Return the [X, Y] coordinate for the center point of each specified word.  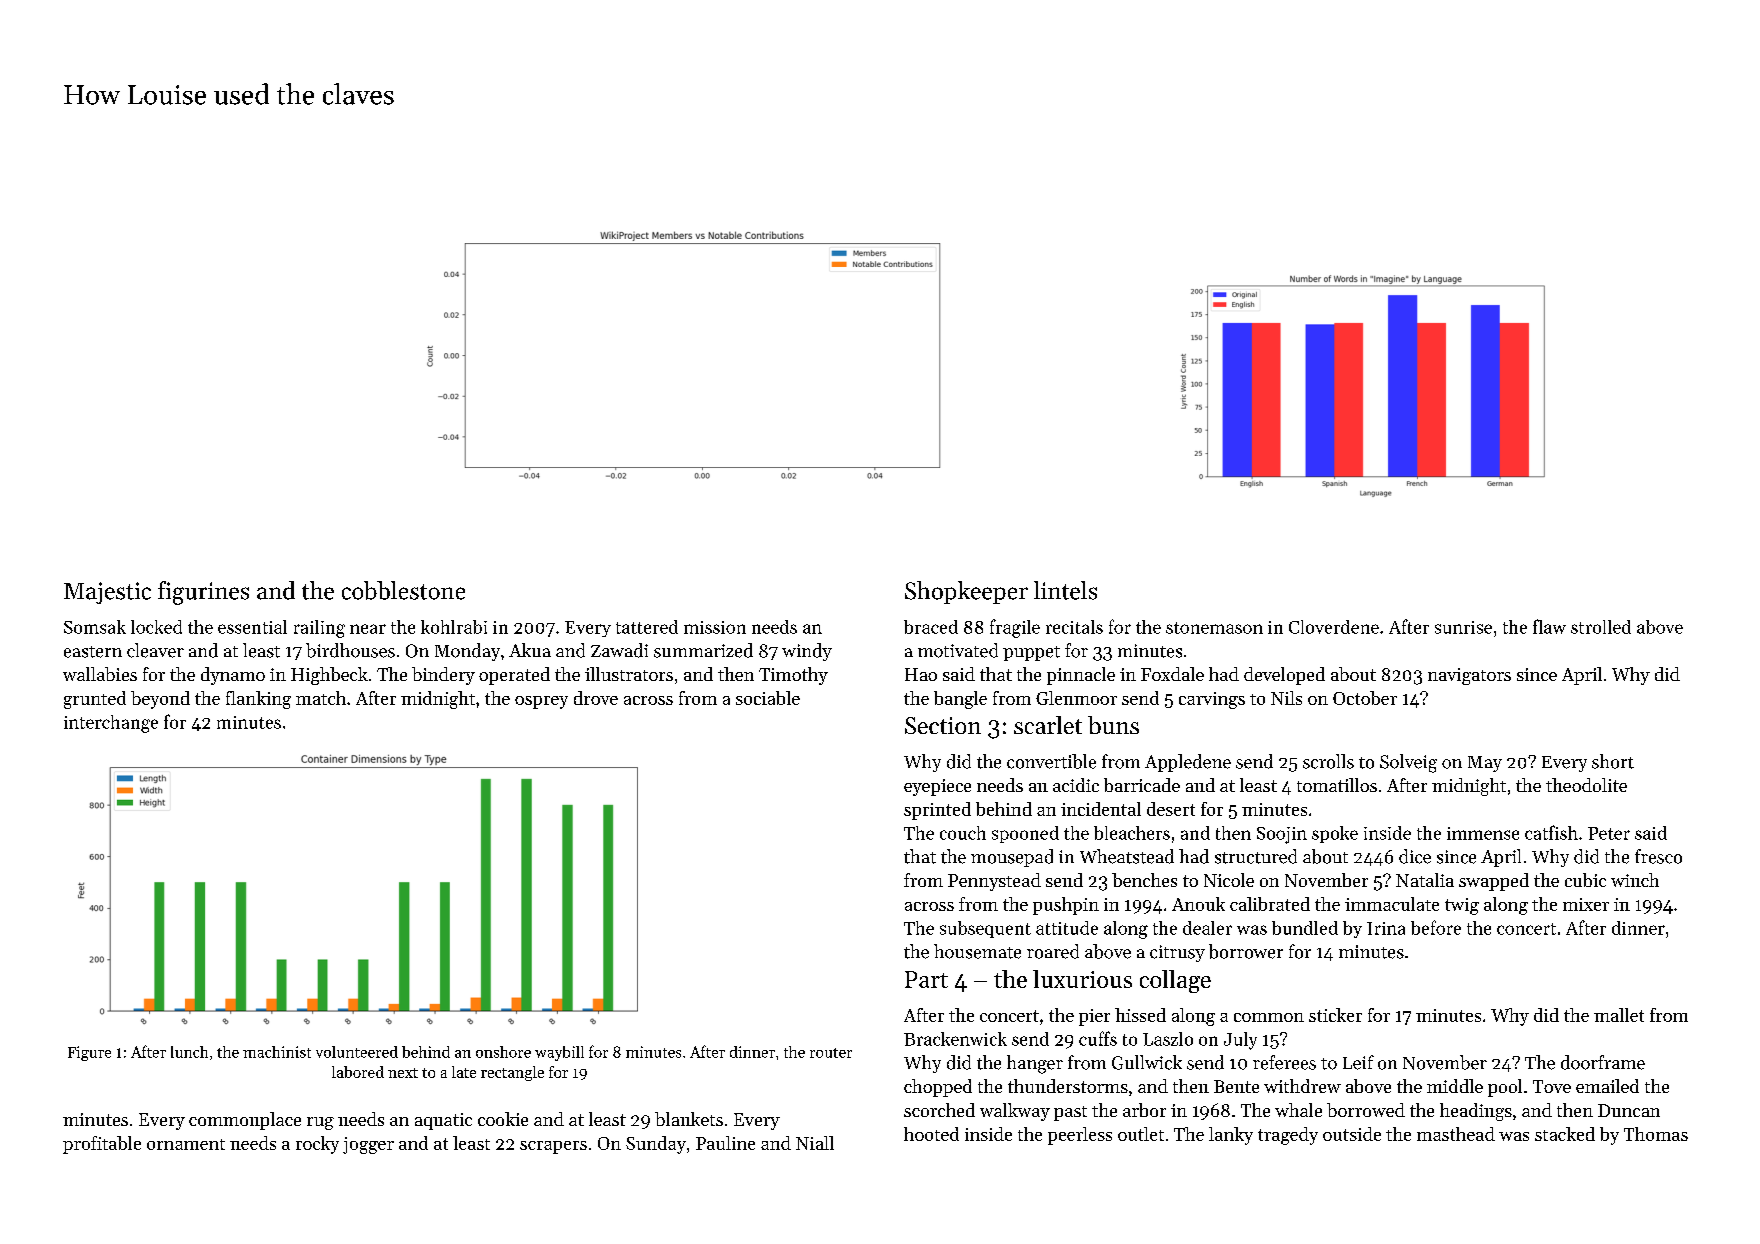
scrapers [553, 1147]
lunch [189, 1052]
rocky [317, 1145]
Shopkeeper [966, 592]
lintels [1065, 590]
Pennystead [994, 882]
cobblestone [403, 590]
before [1436, 927]
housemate [977, 951]
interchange [111, 724]
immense [1483, 833]
